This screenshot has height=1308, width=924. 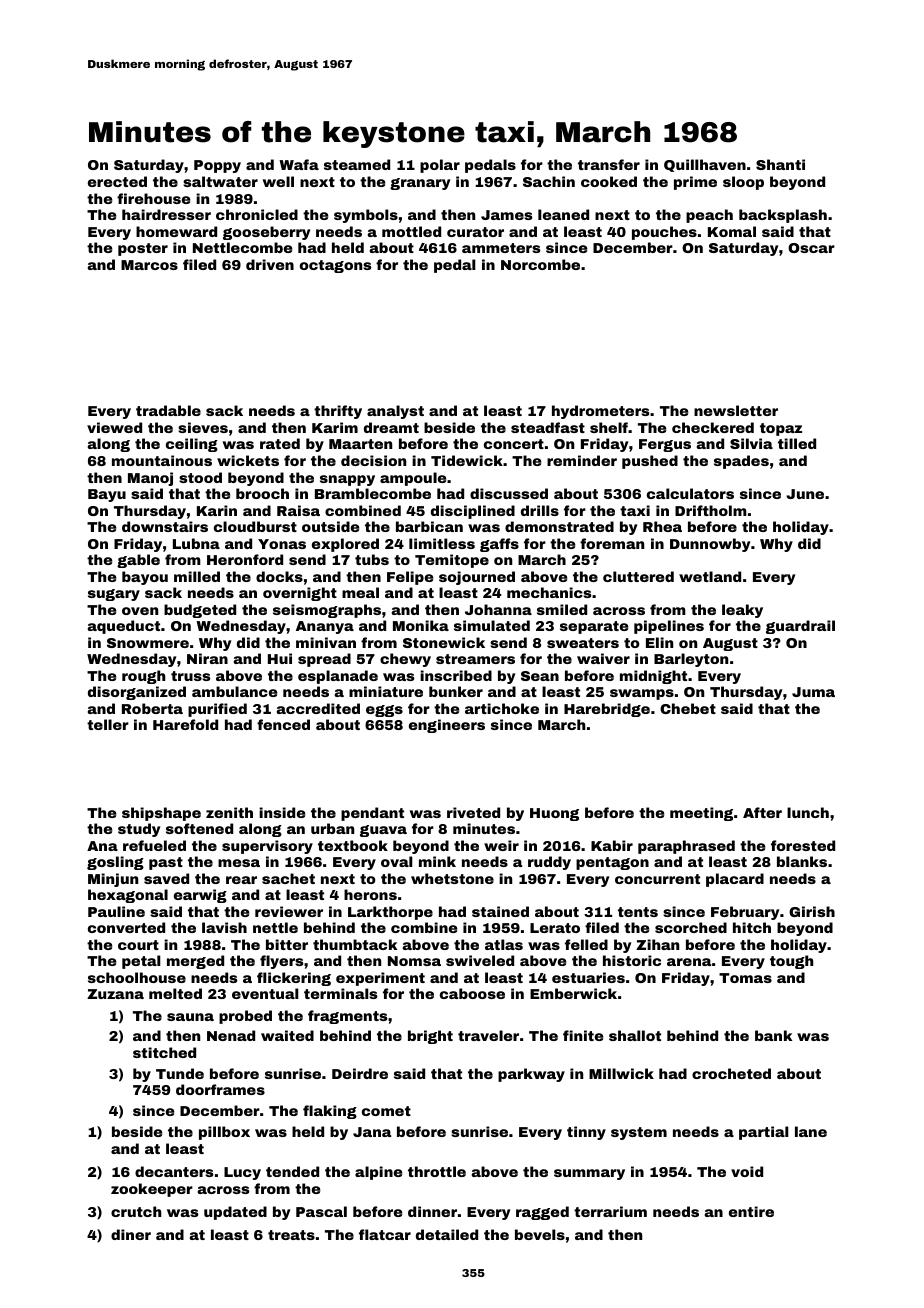 I want to click on Monika, so click(x=421, y=625).
